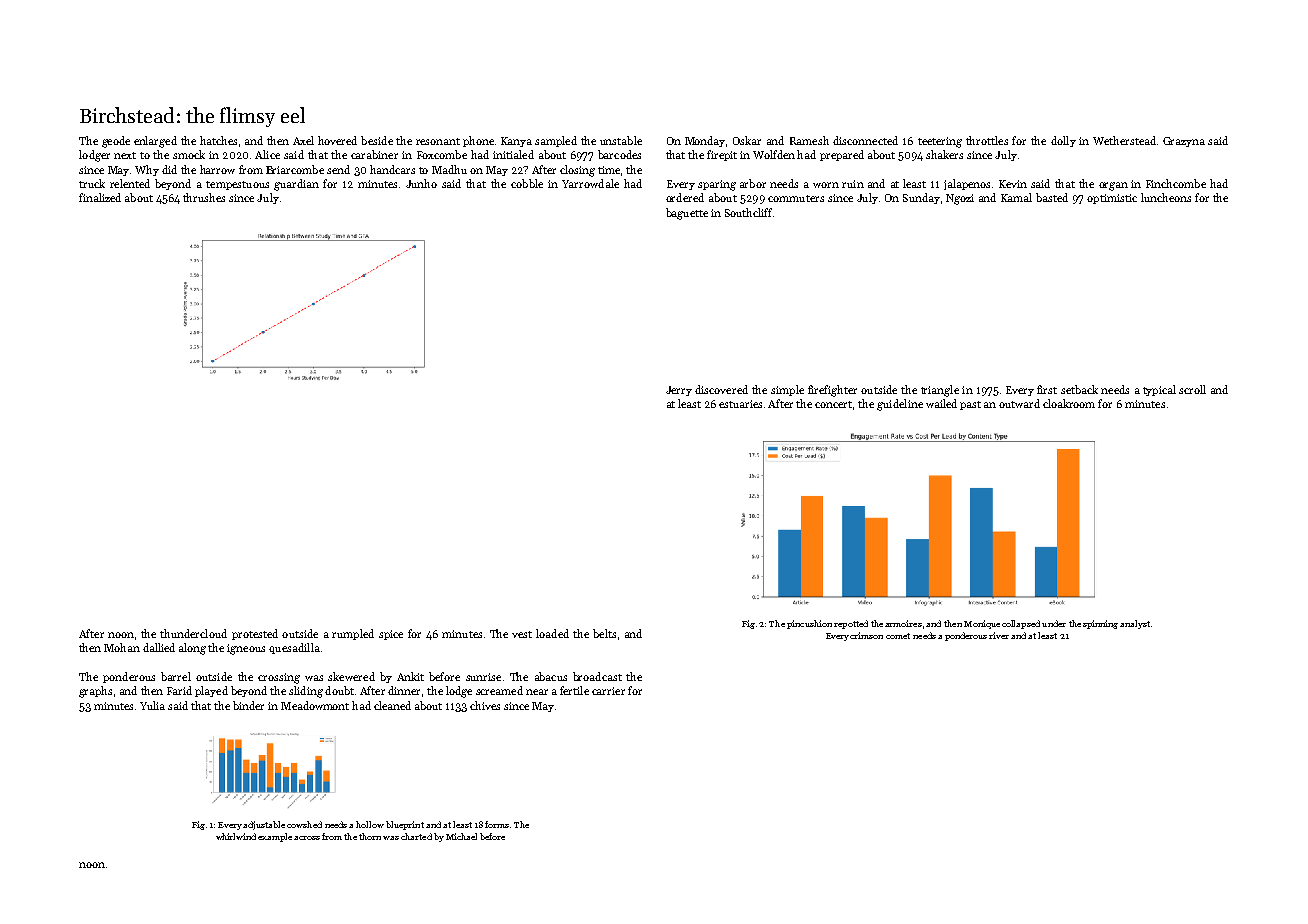 The image size is (1308, 924). What do you see at coordinates (1100, 624) in the screenshot?
I see `spinning` at bounding box center [1100, 624].
